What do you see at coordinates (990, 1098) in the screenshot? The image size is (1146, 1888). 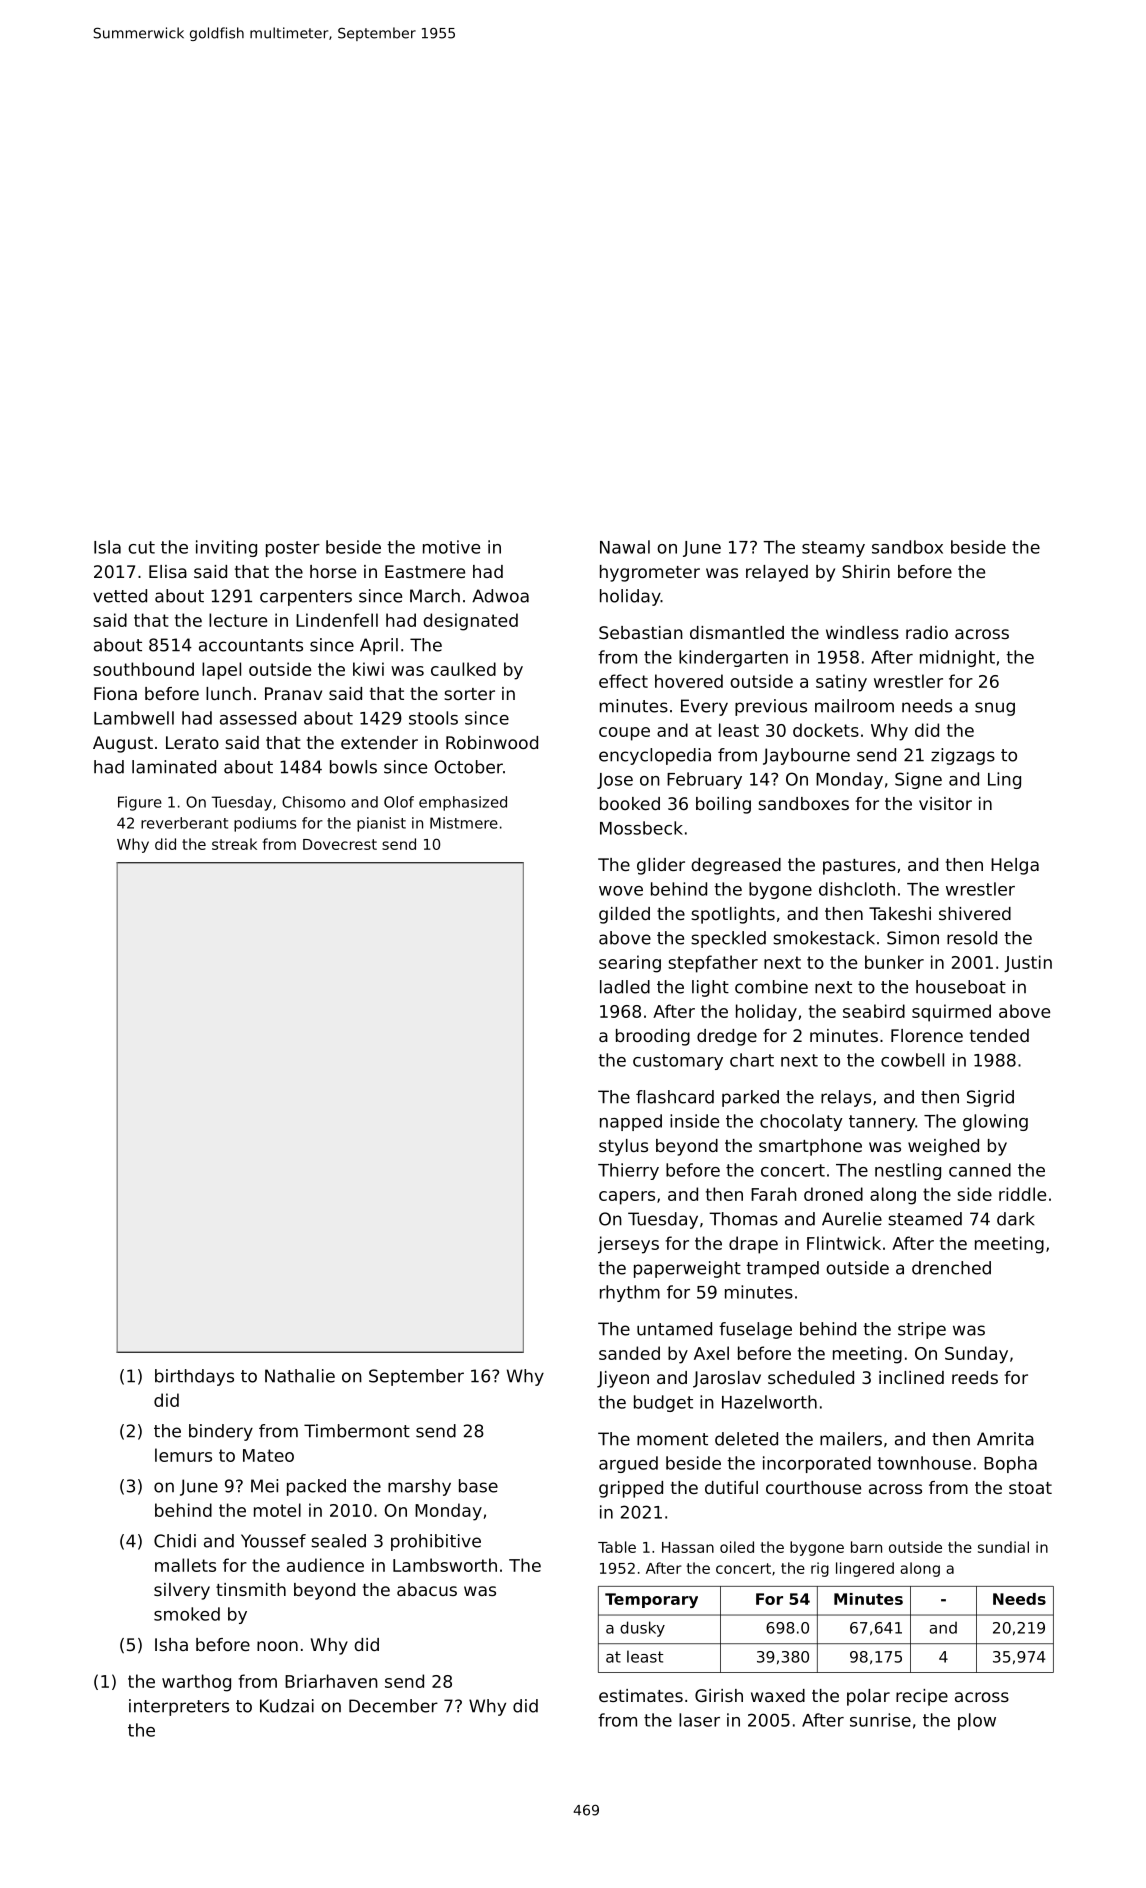 I see `Sigrid` at bounding box center [990, 1098].
